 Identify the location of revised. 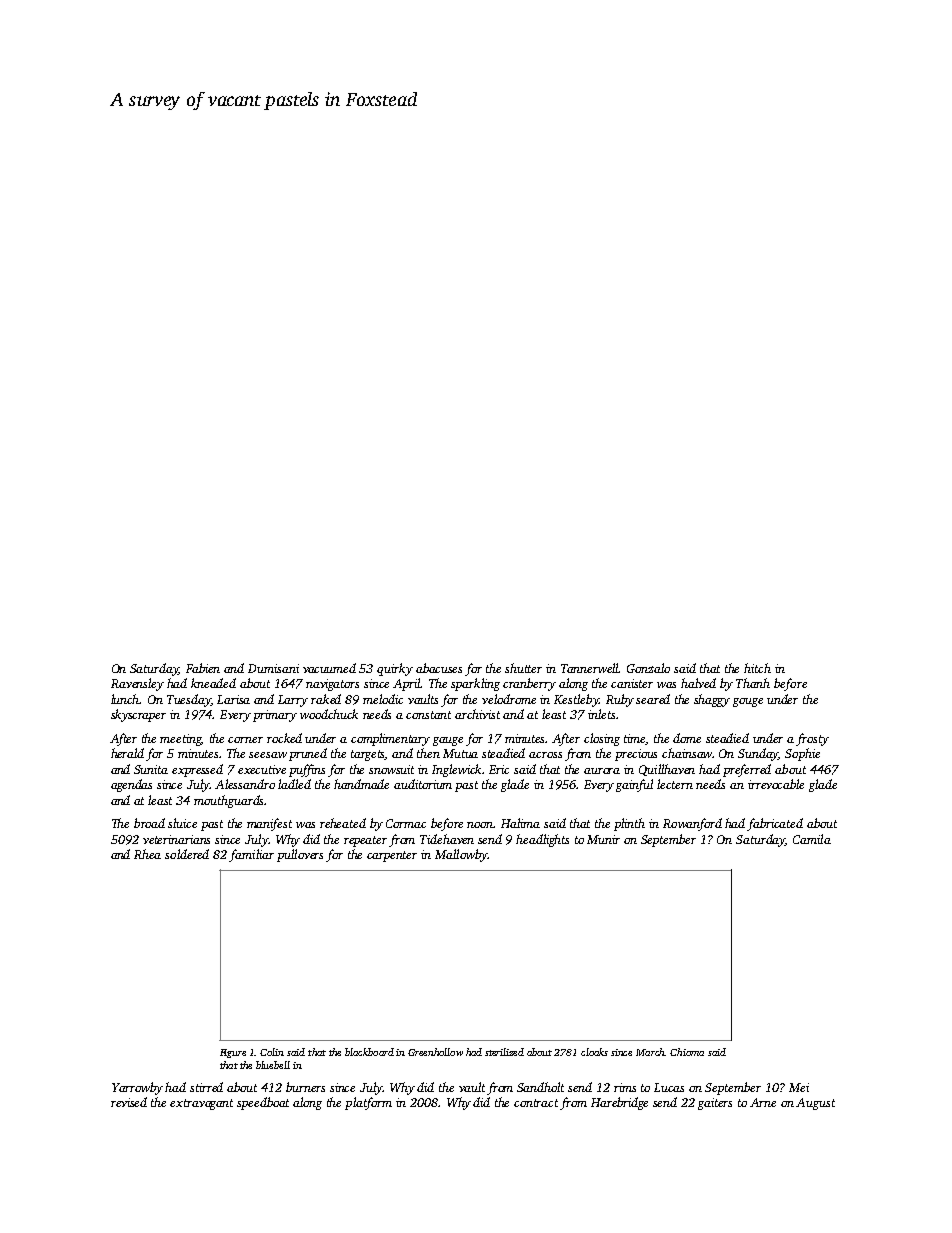
(129, 1102).
